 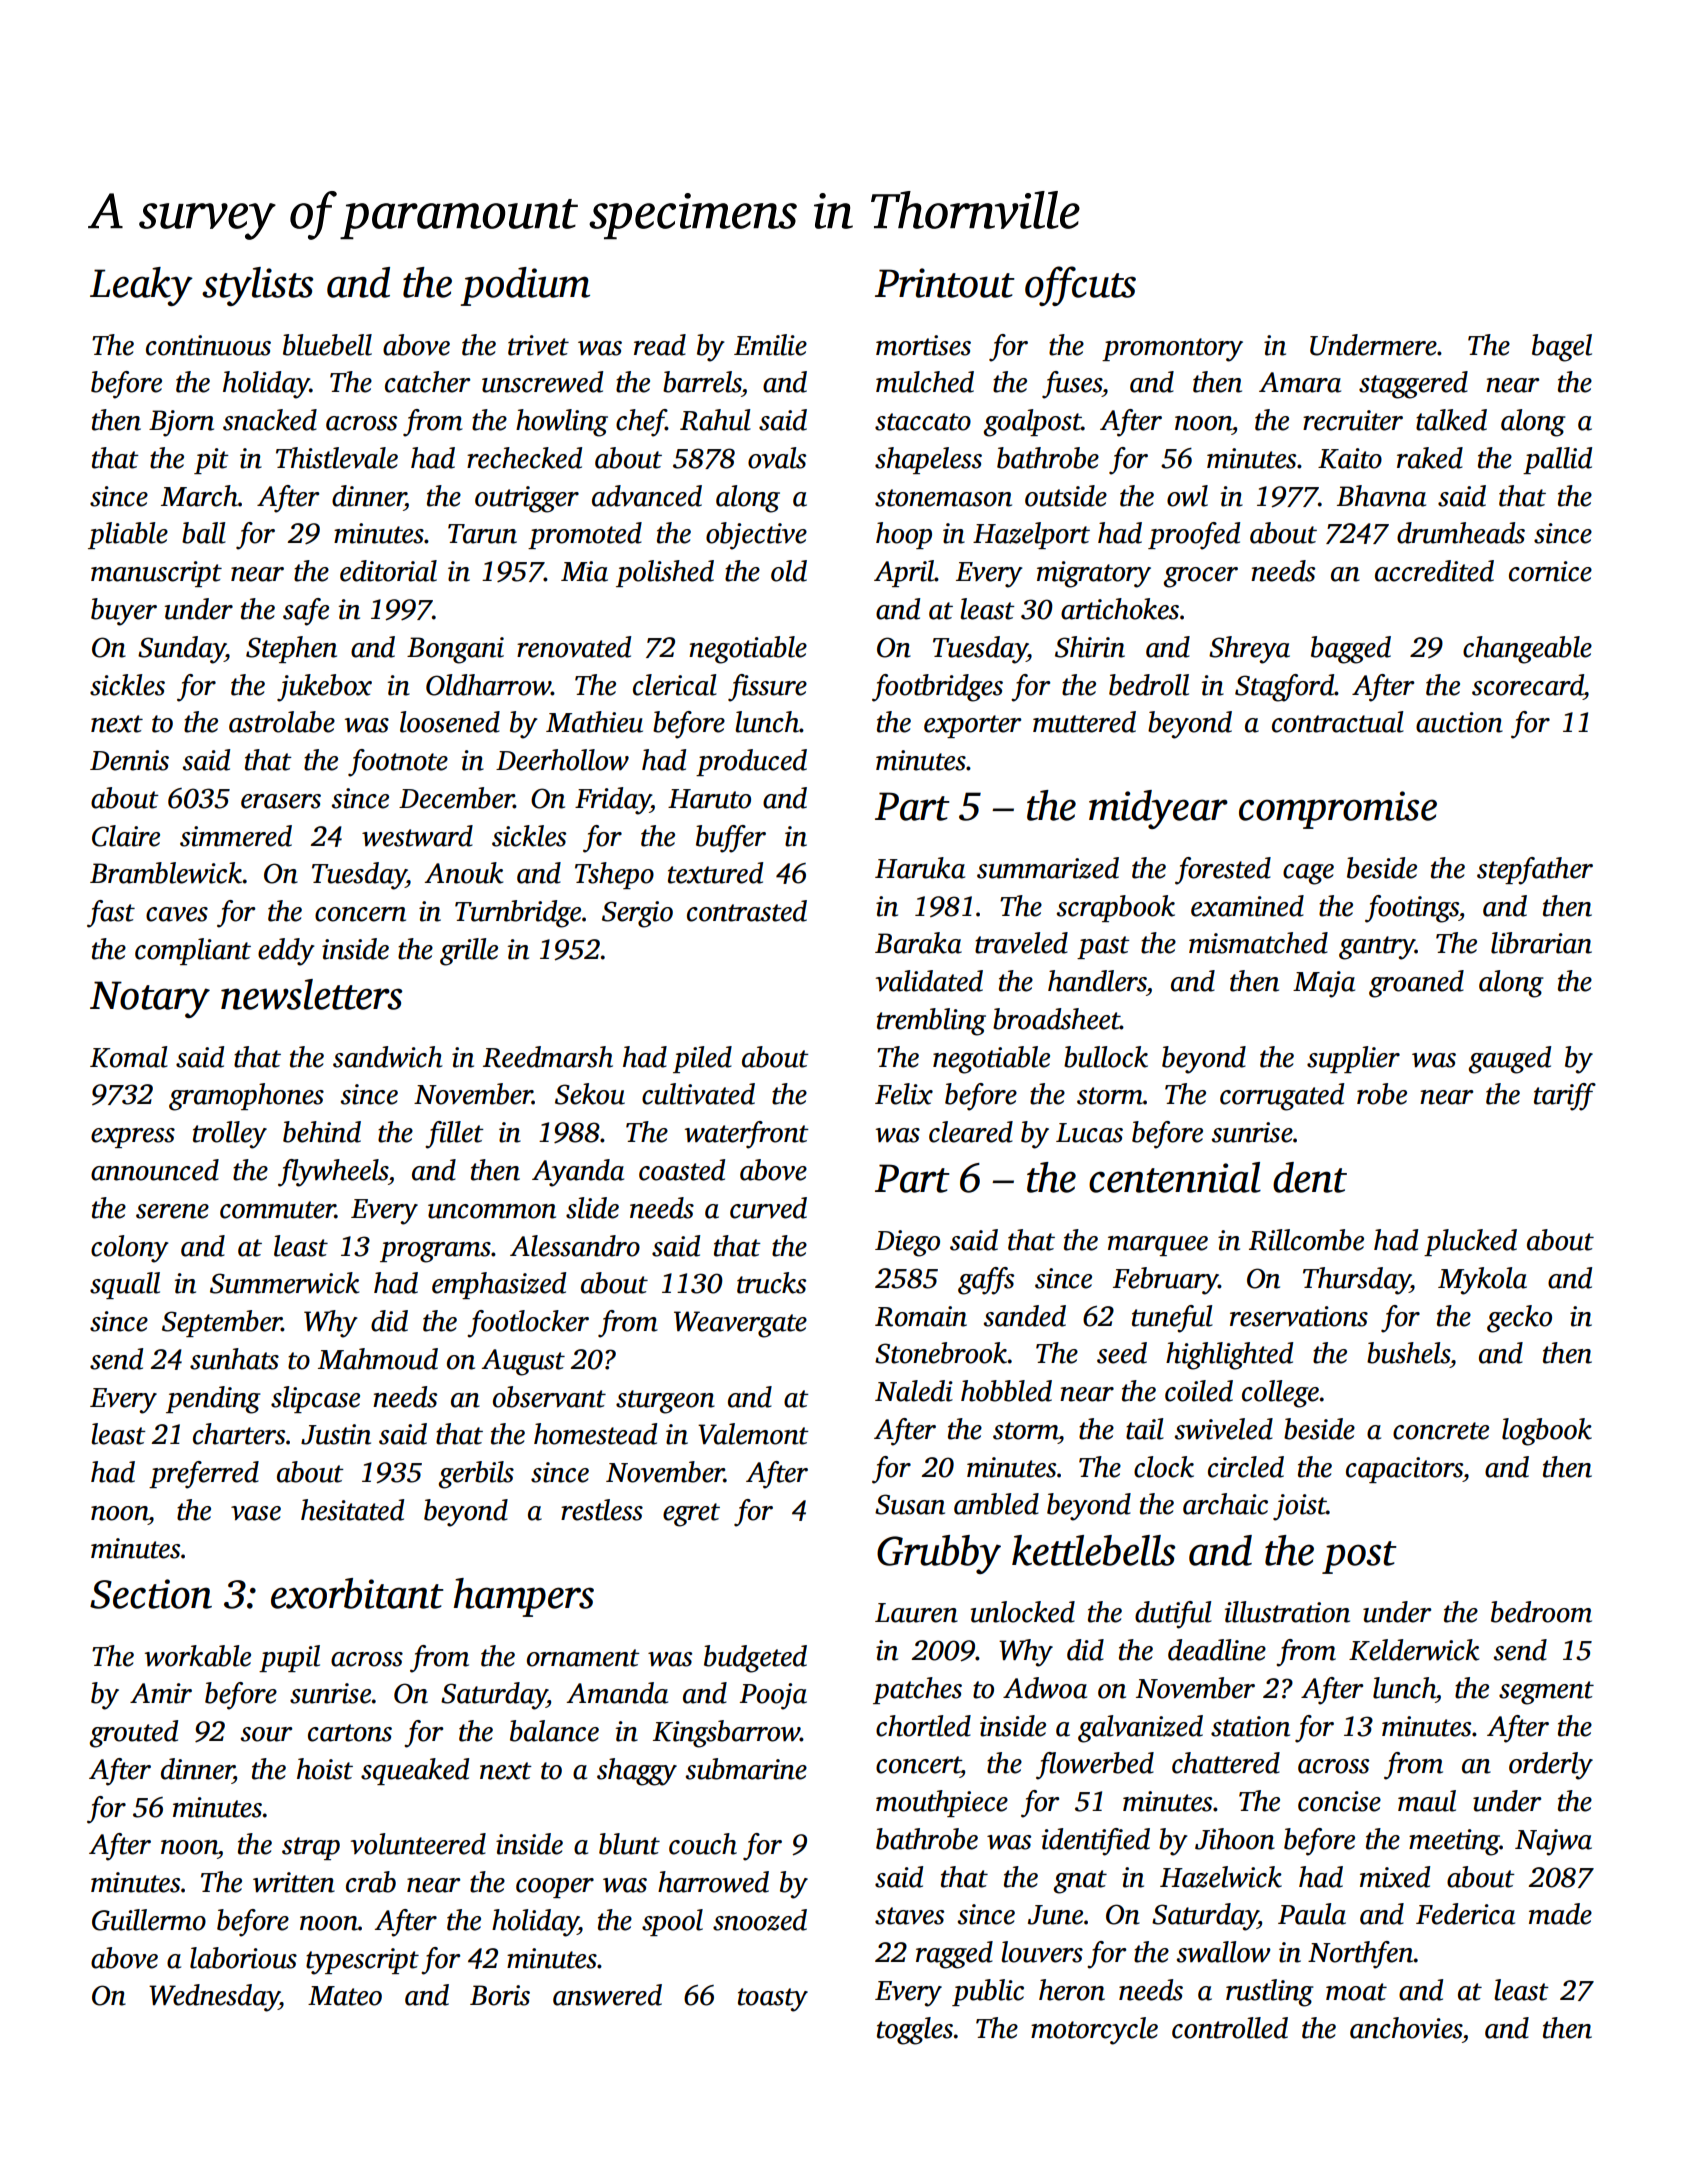 I want to click on broadsheet, so click(x=1056, y=1019).
